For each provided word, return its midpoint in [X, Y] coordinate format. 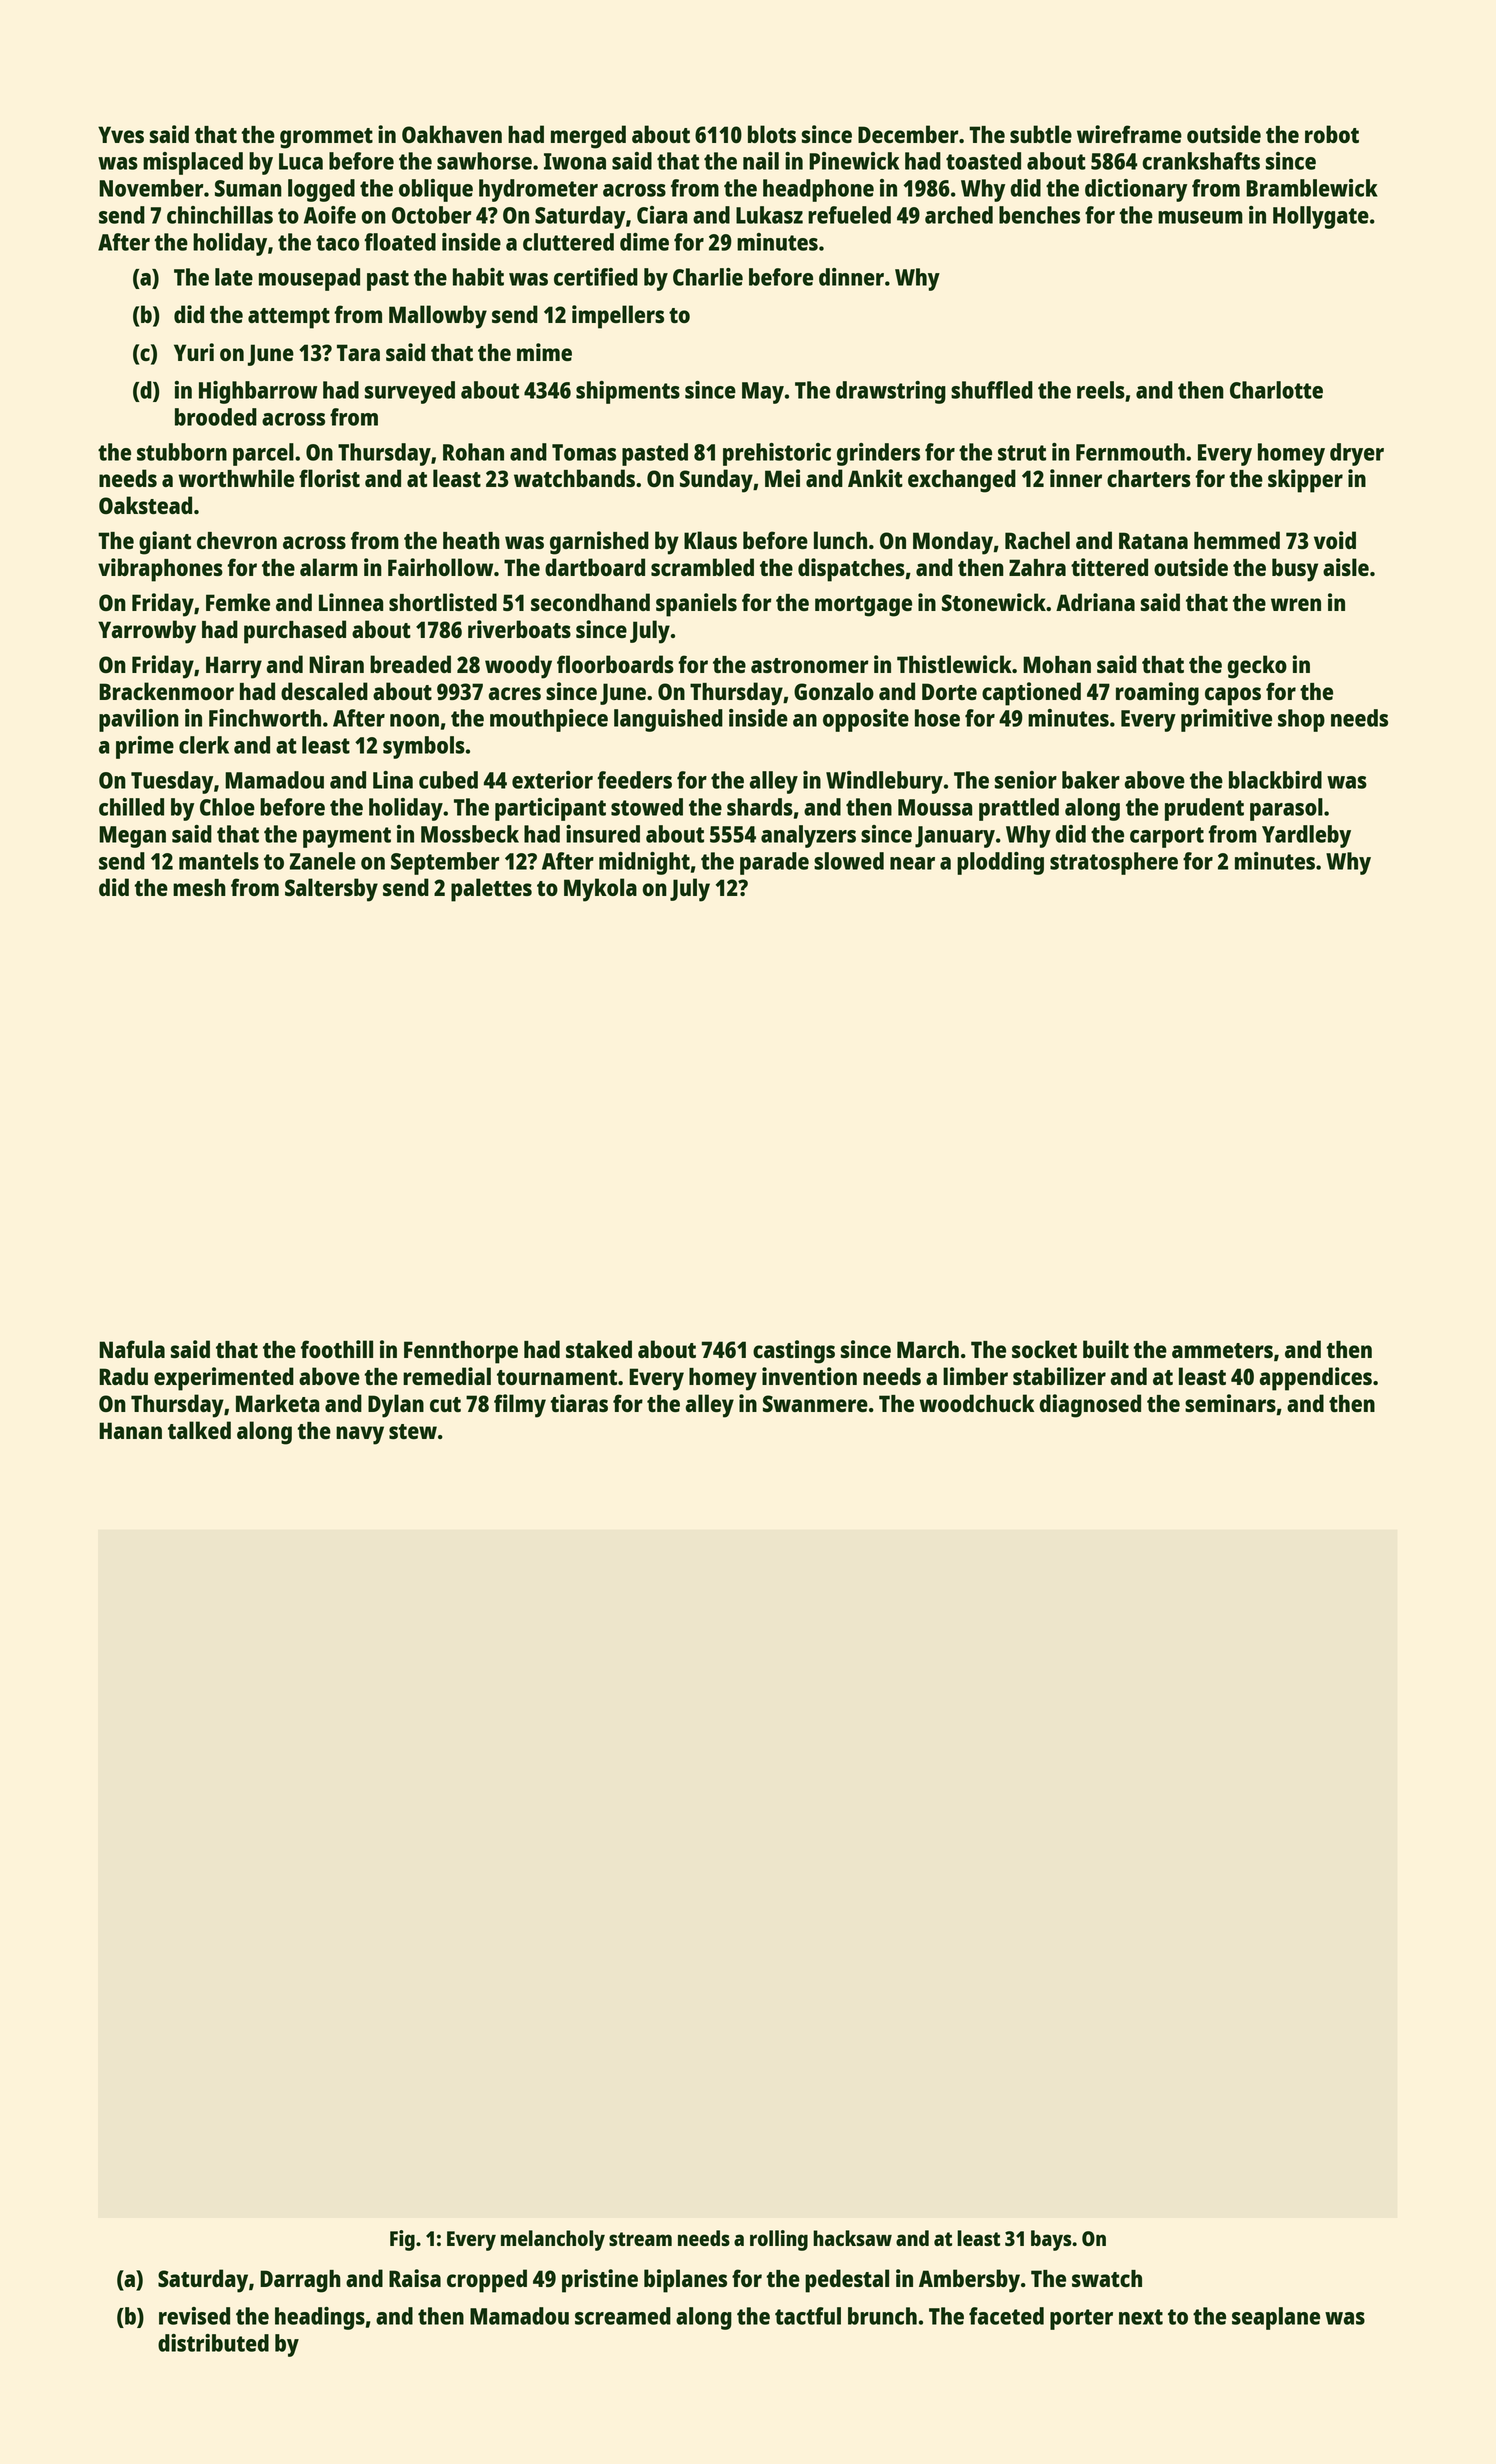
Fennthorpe [461, 1352]
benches [1039, 215]
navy [360, 1435]
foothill [337, 1349]
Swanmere [815, 1403]
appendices [1316, 1379]
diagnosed [1090, 1406]
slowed [849, 861]
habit [478, 277]
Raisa [415, 2278]
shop [1301, 720]
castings [794, 1352]
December [908, 134]
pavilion [139, 720]
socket [1044, 1349]
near [912, 863]
